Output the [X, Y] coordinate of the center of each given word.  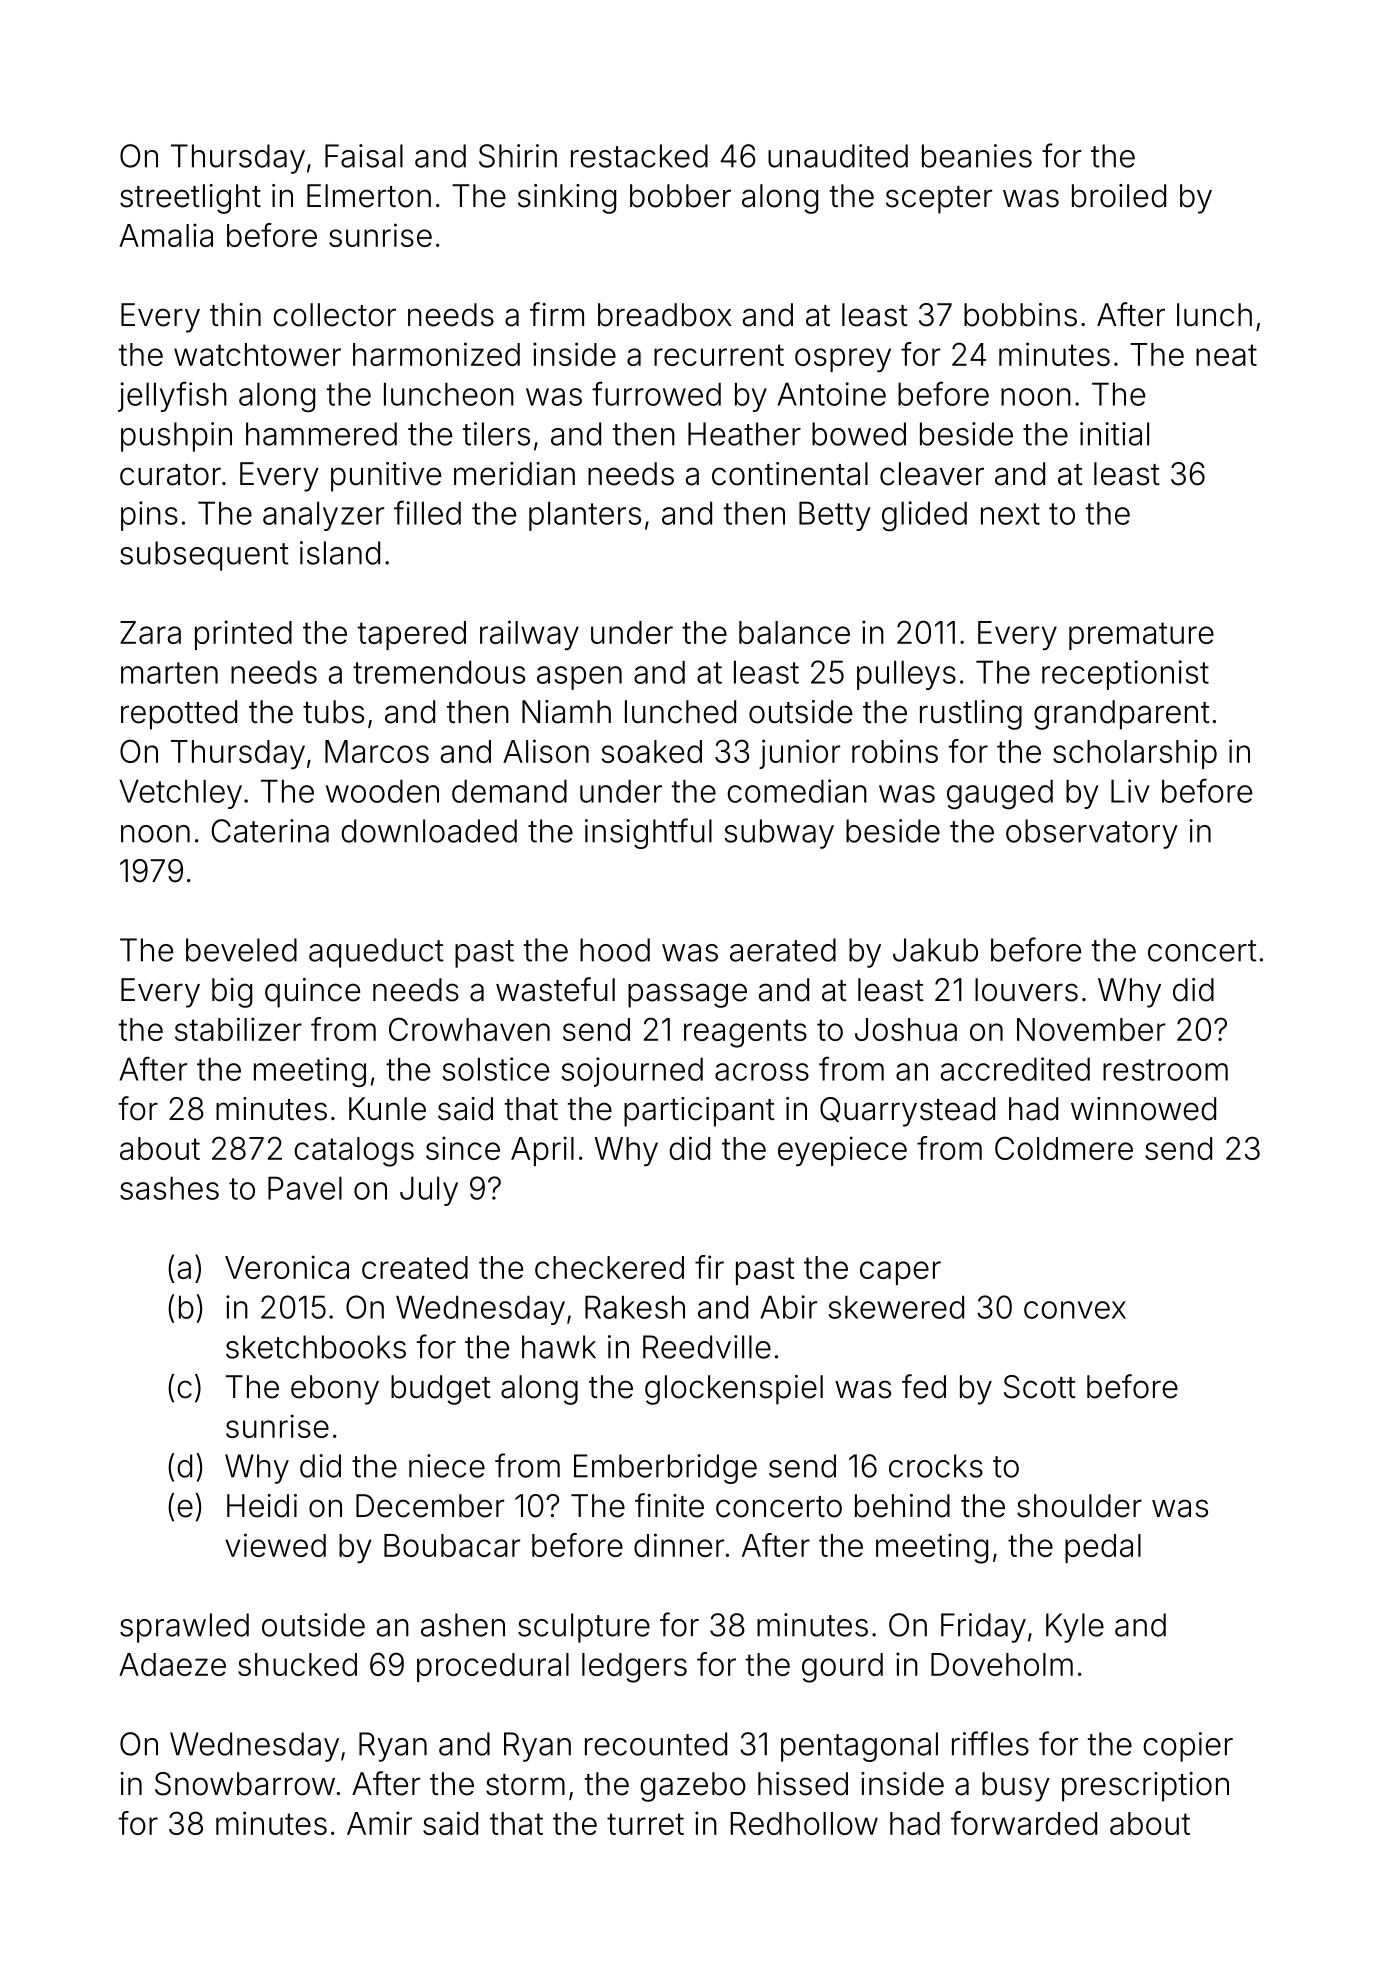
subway [779, 834]
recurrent [719, 355]
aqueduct [376, 953]
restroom [1165, 1070]
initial [1114, 434]
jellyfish [172, 396]
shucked [297, 1664]
